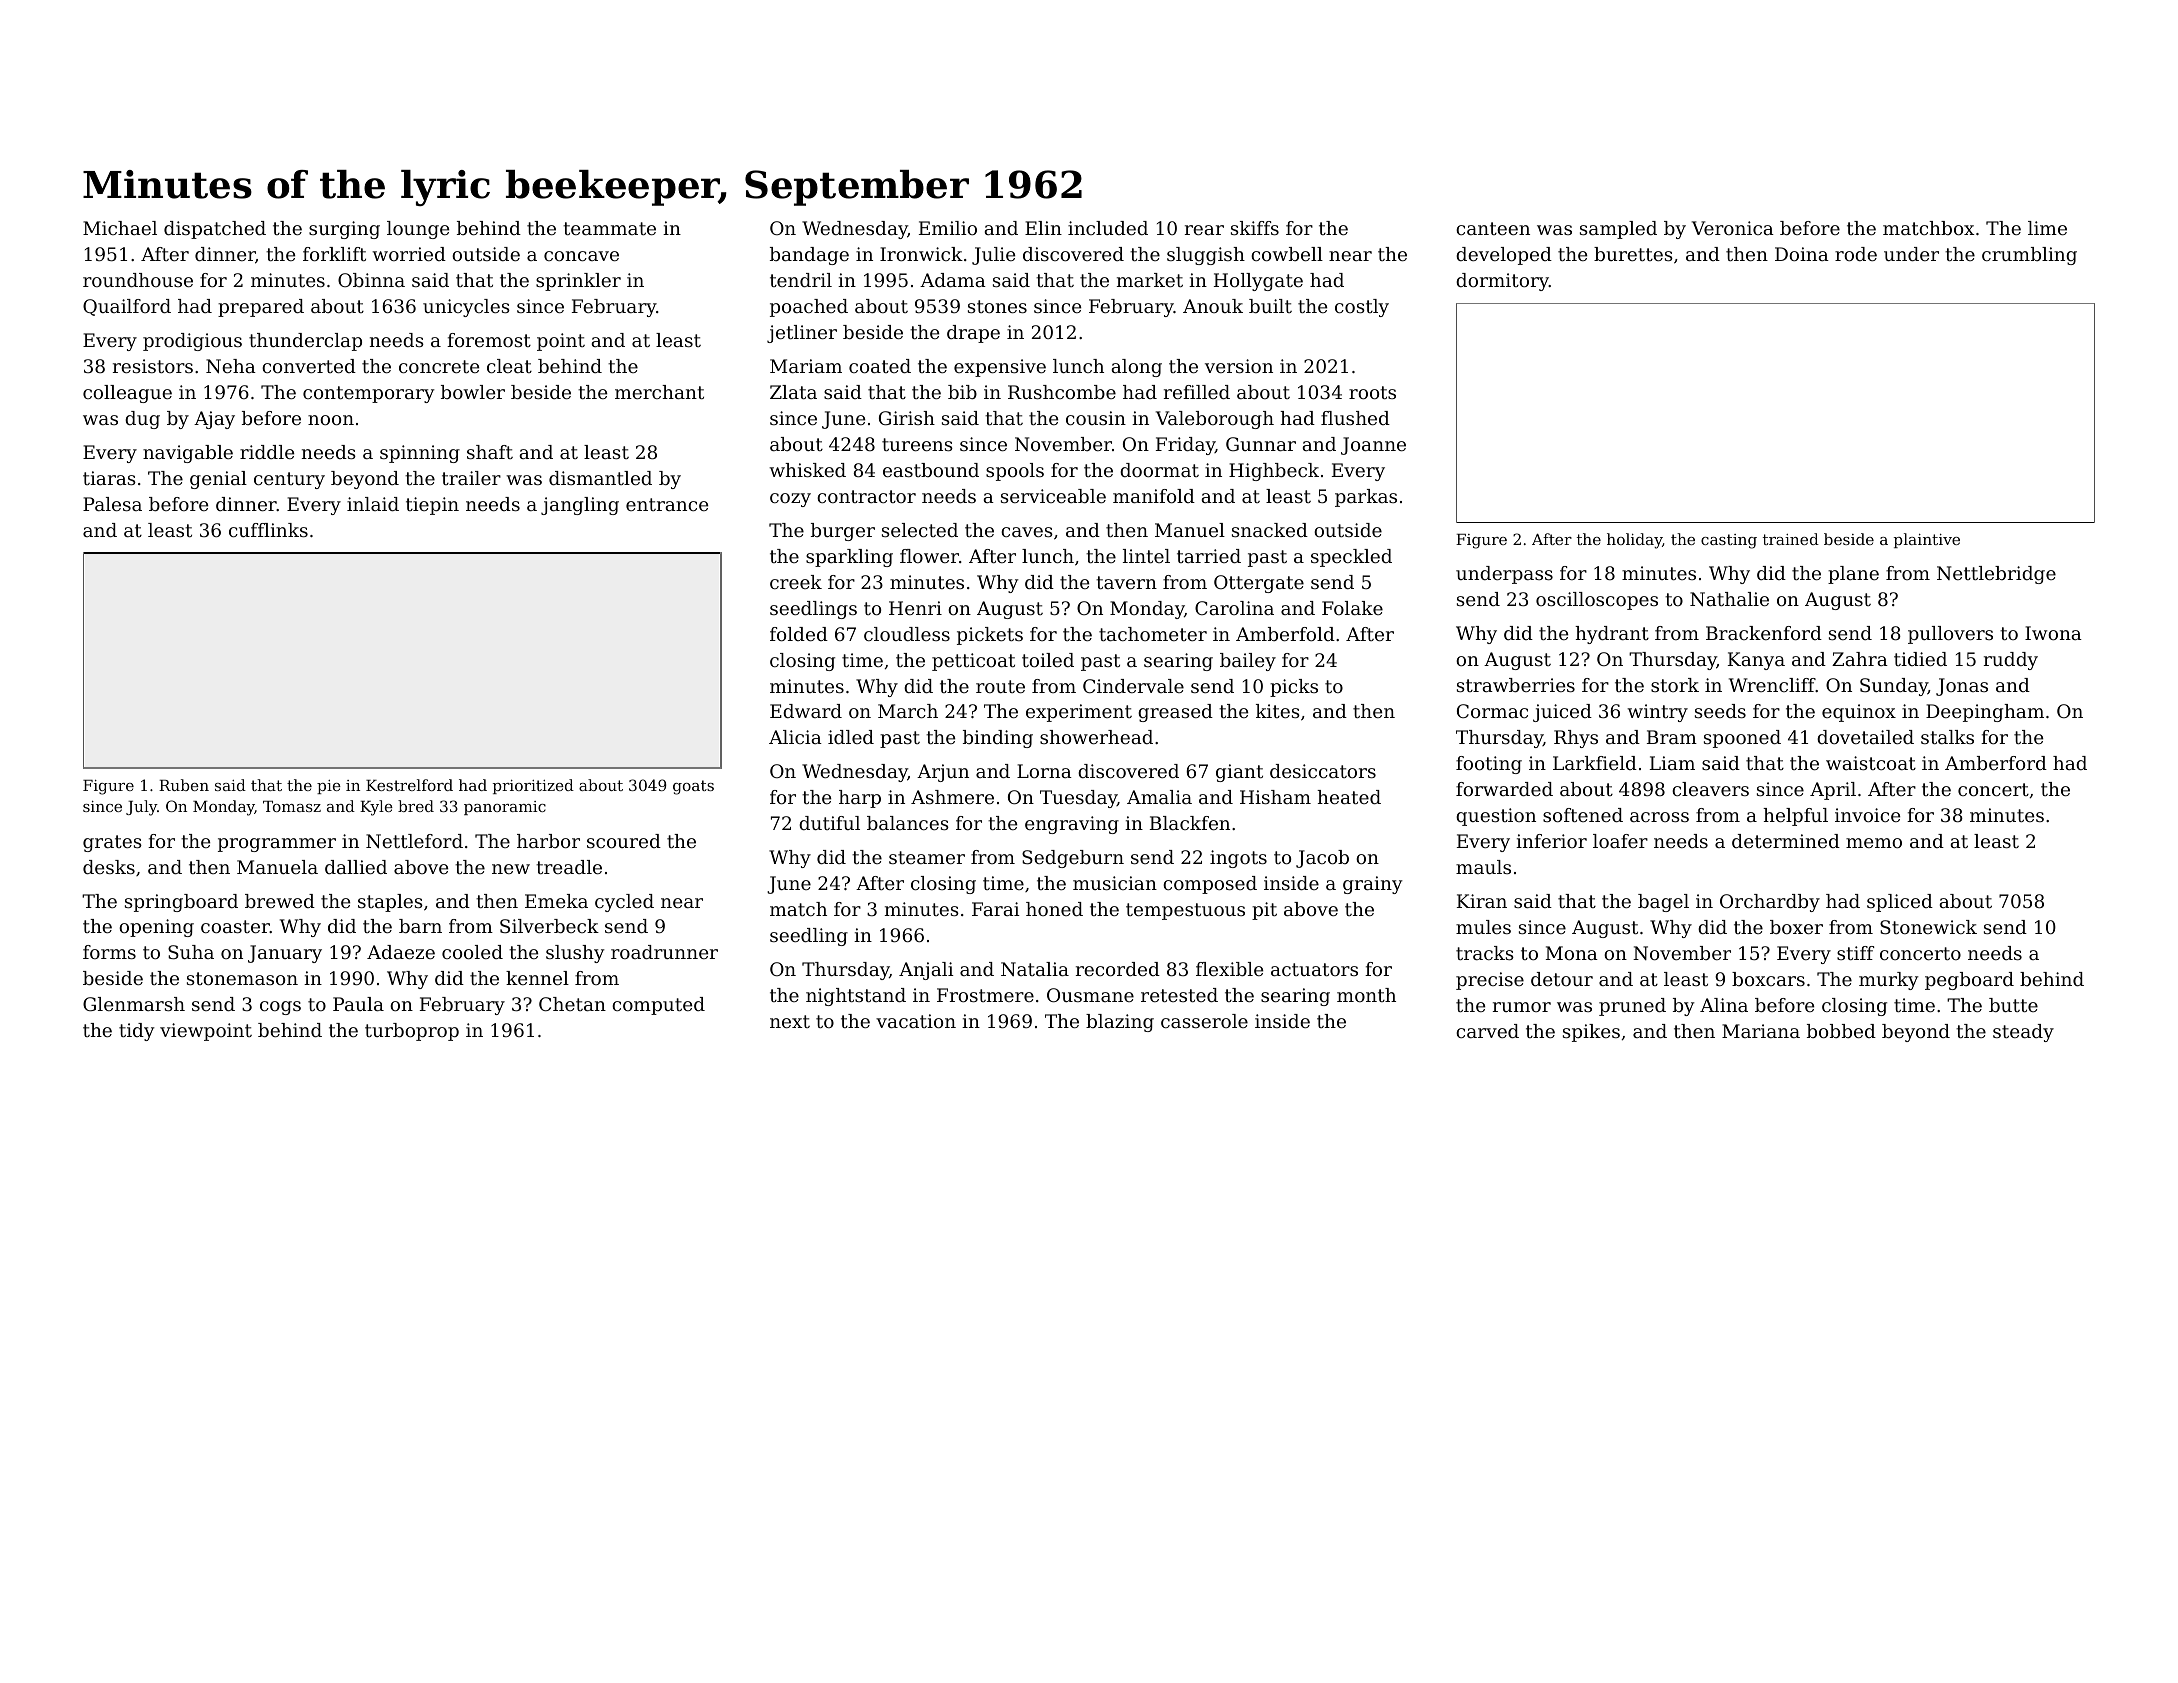 The height and width of the screenshot is (1683, 2178). What do you see at coordinates (1927, 540) in the screenshot?
I see `plaintive` at bounding box center [1927, 540].
